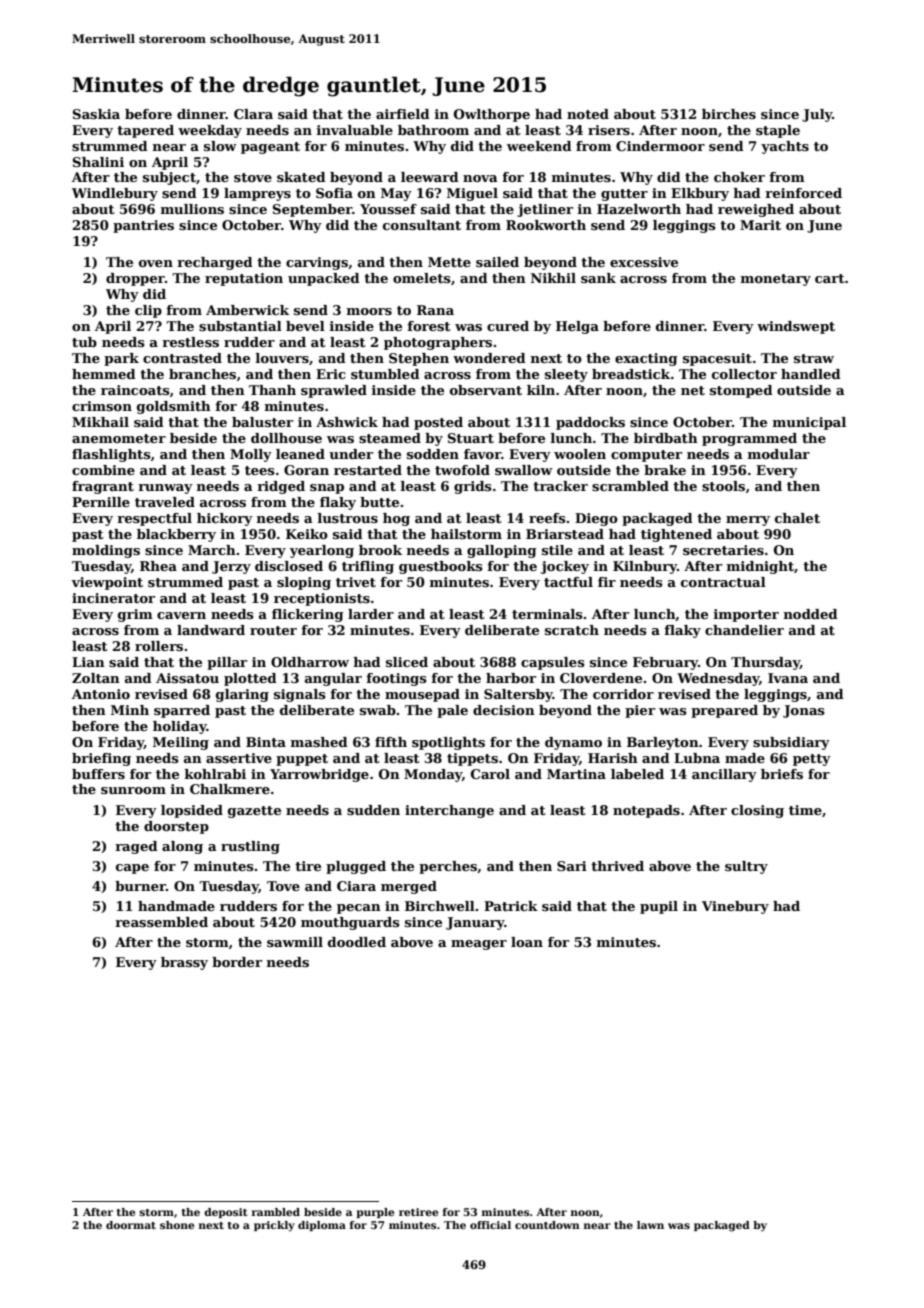 This image has width=924, height=1308. I want to click on Hazelworth, so click(639, 209).
